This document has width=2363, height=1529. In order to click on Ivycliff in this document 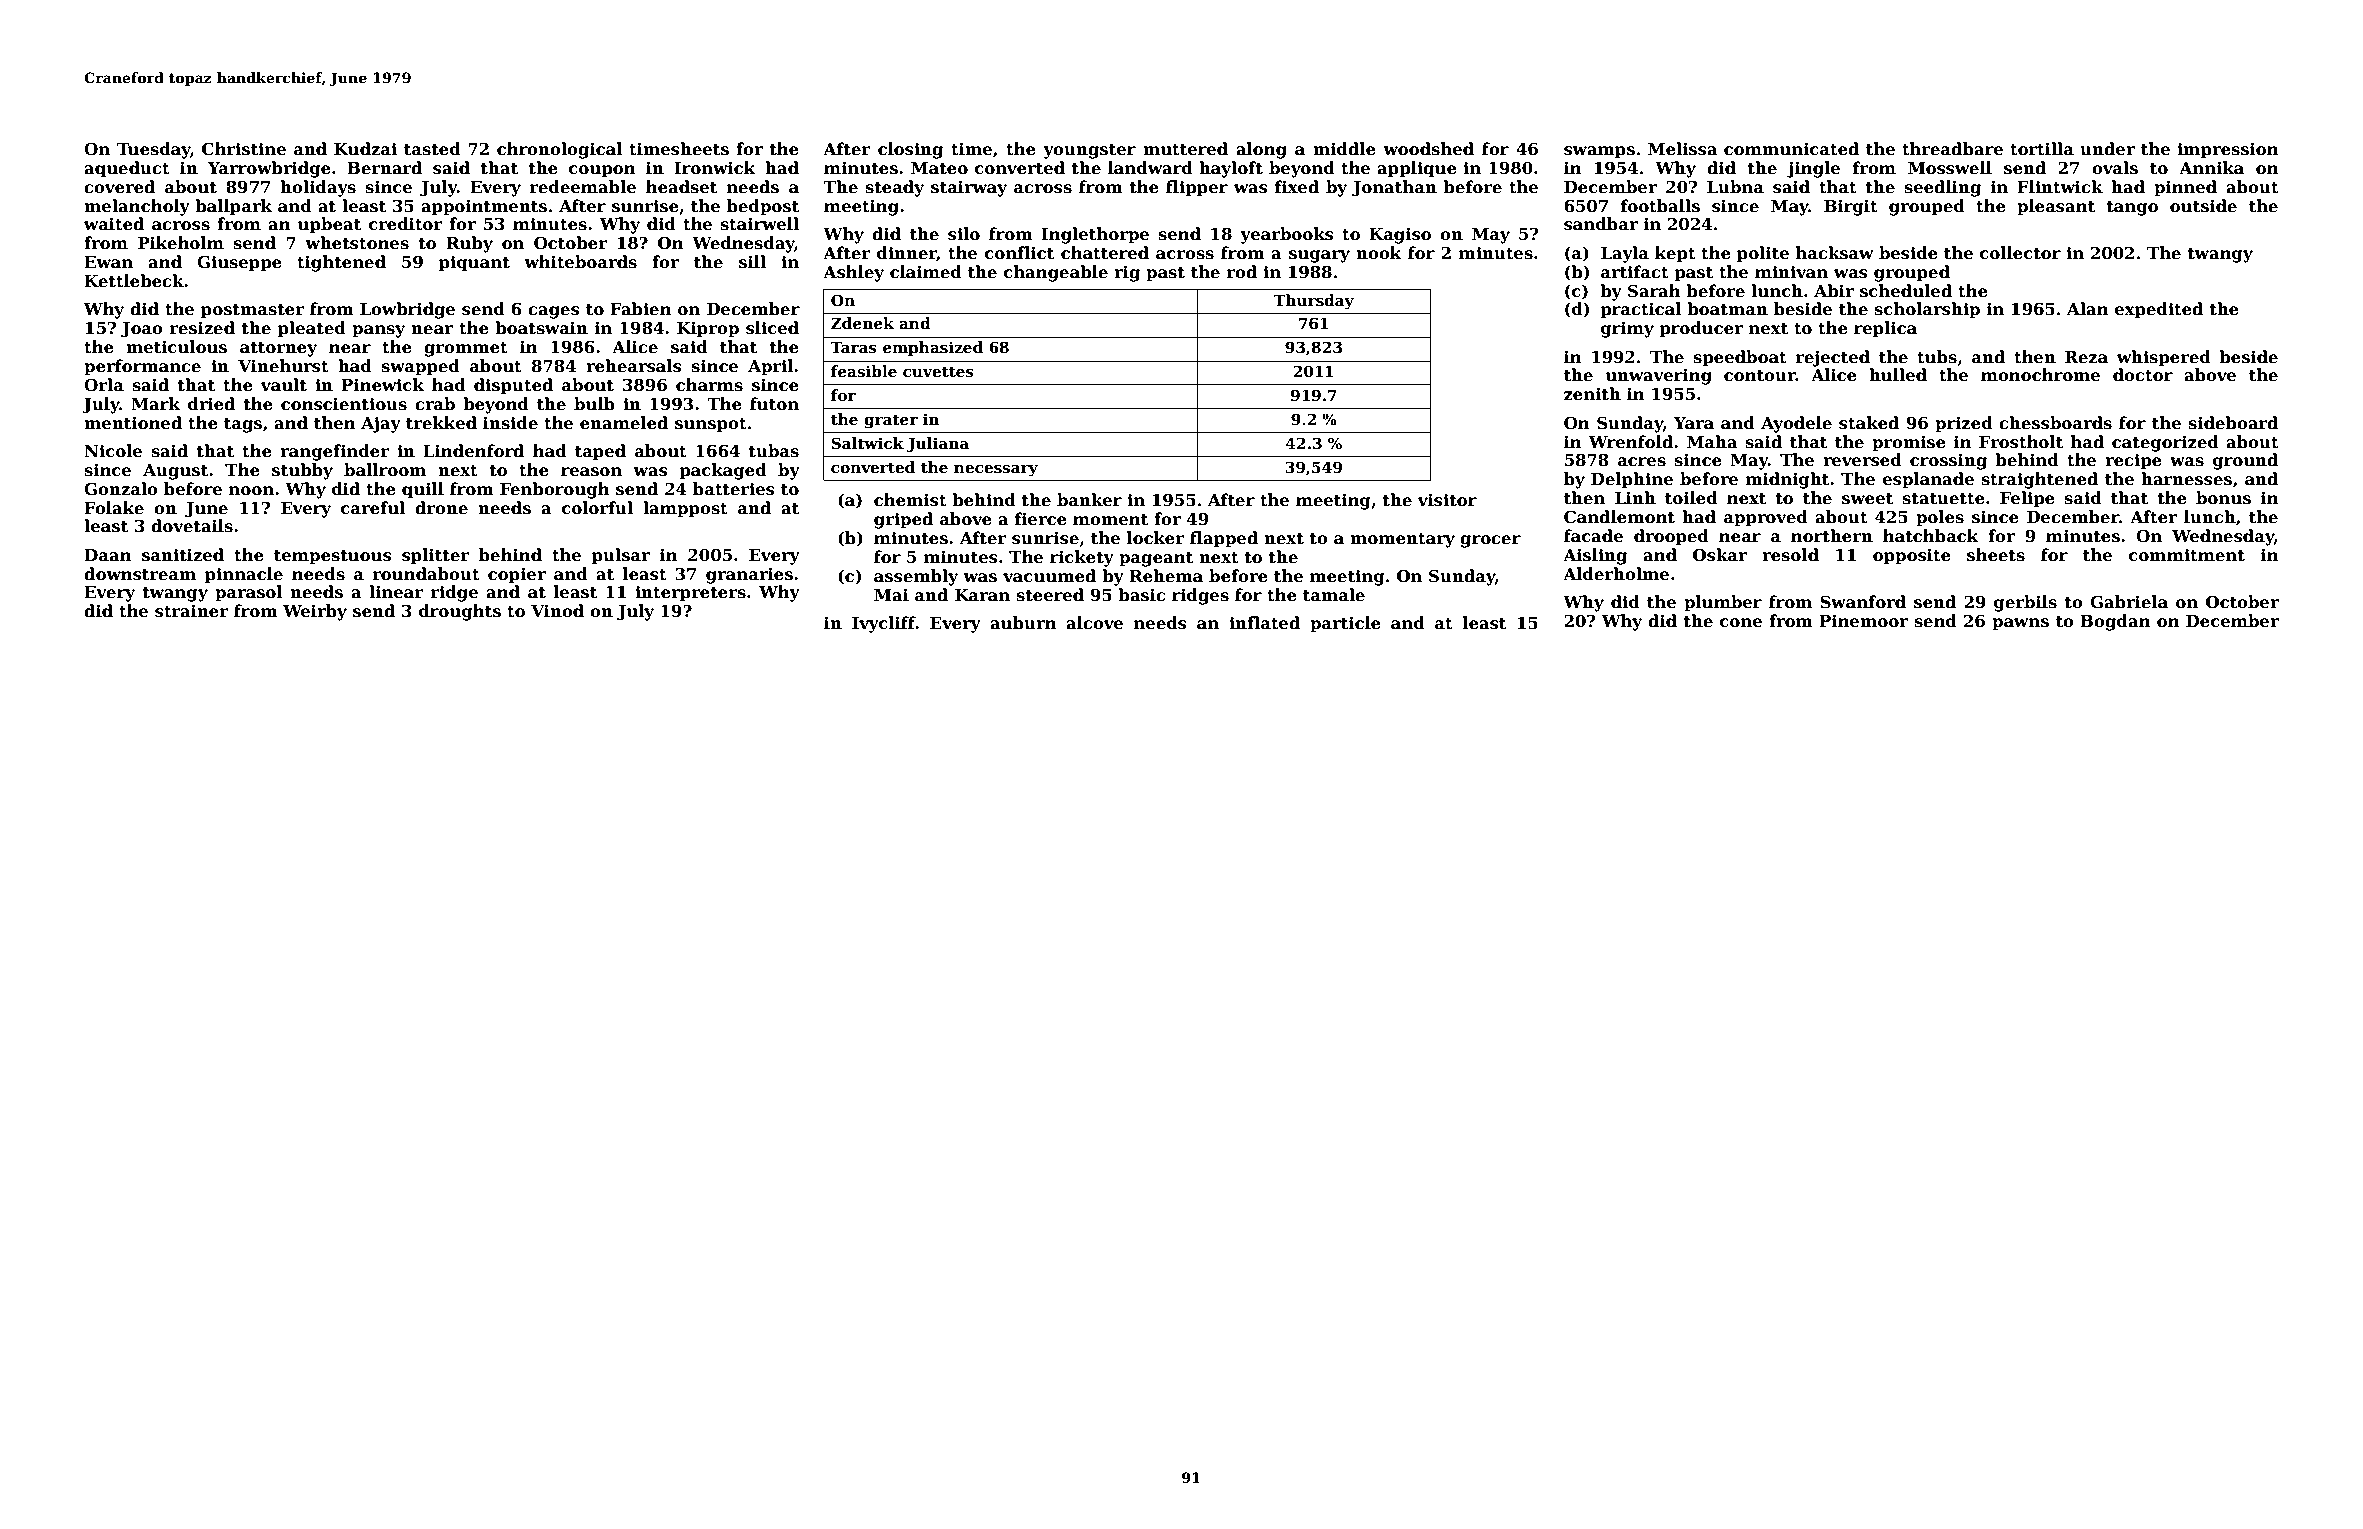, I will do `click(884, 624)`.
